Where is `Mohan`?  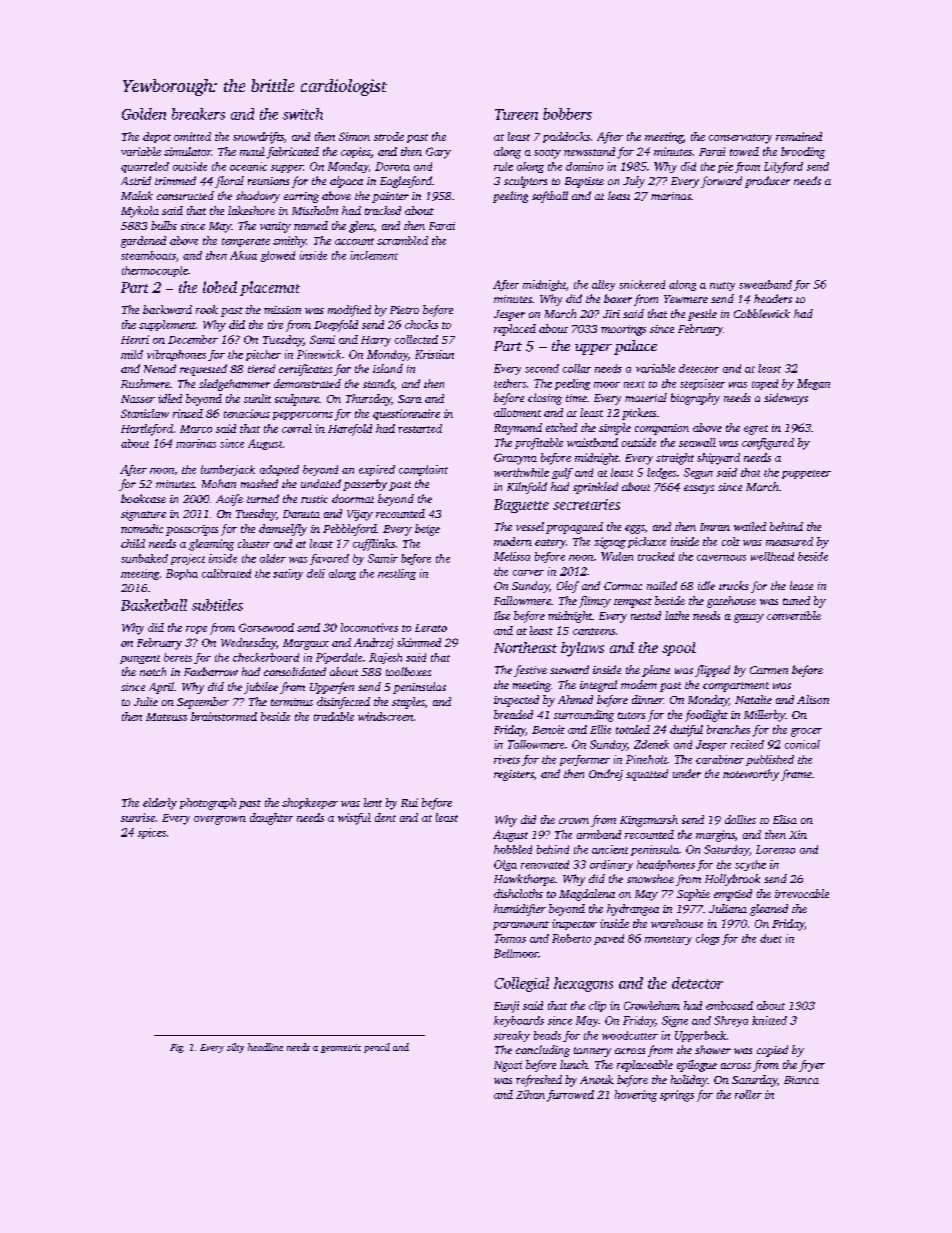
Mohan is located at coordinates (219, 483).
